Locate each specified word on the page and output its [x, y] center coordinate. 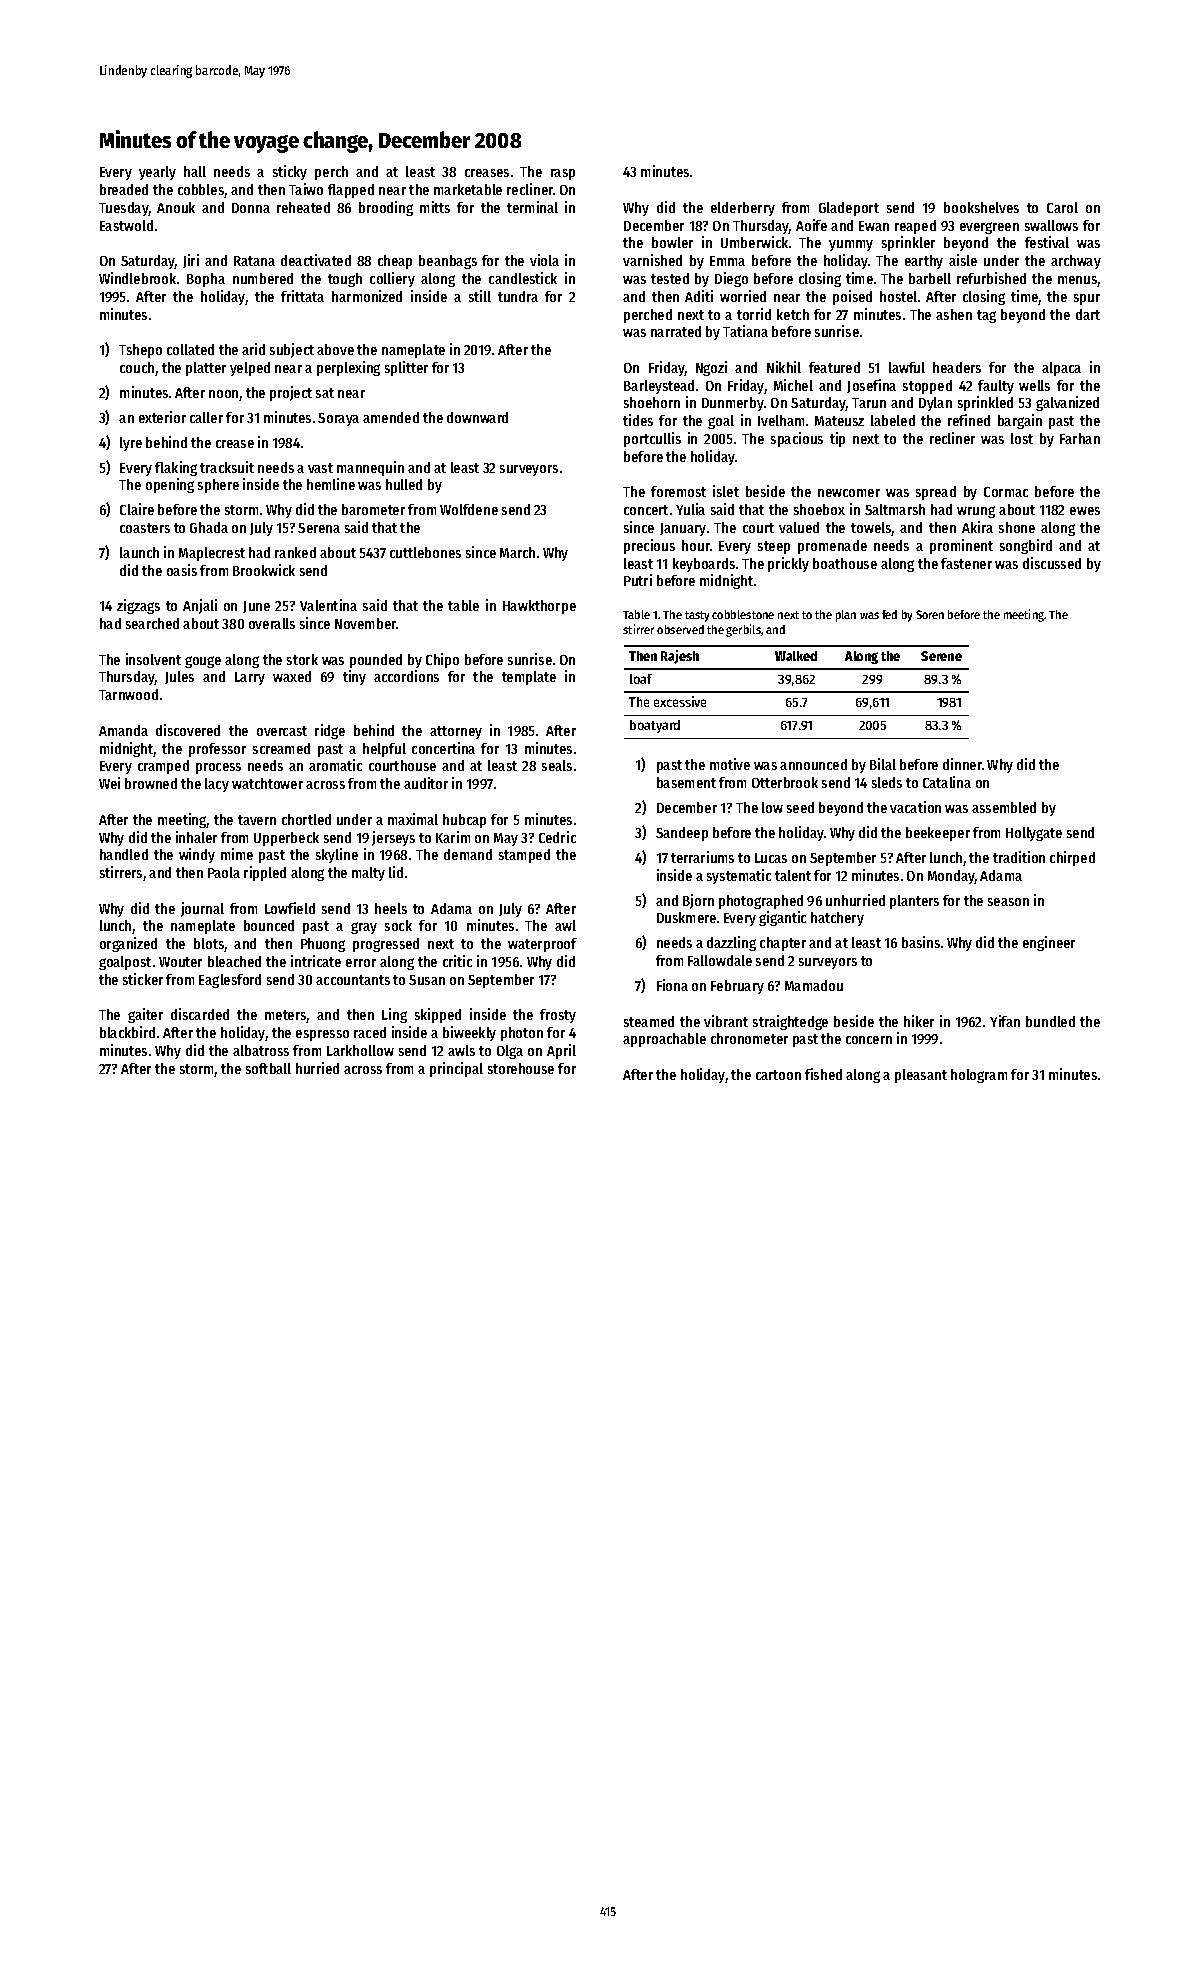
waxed [292, 676]
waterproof [542, 945]
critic [457, 961]
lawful [907, 367]
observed [680, 629]
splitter [406, 368]
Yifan [1005, 1021]
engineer [1049, 943]
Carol [1062, 207]
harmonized [367, 296]
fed [889, 614]
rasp [563, 174]
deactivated [316, 260]
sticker [143, 979]
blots [209, 943]
